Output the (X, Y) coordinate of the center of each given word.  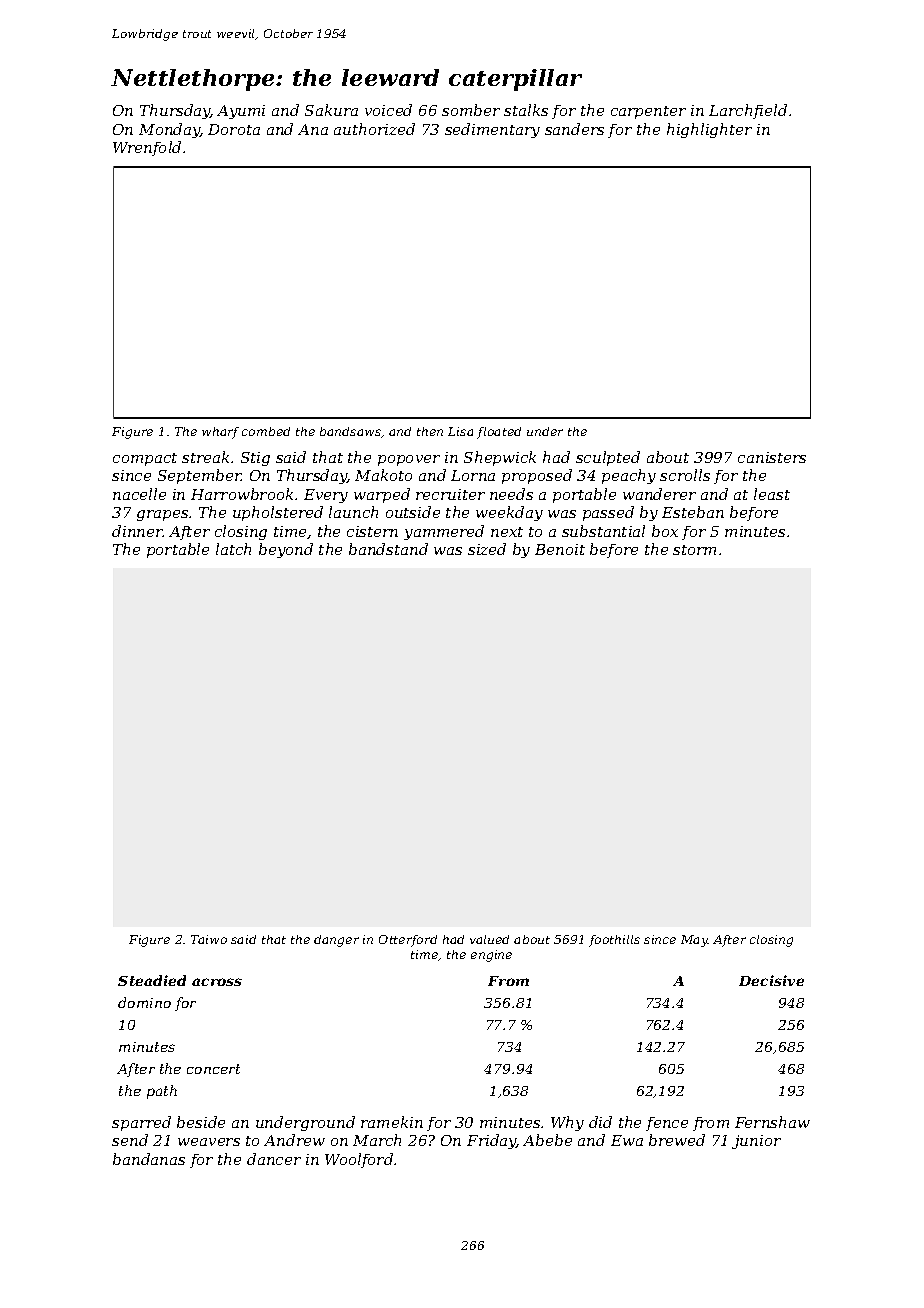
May (694, 941)
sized (487, 549)
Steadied (152, 980)
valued (489, 939)
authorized (374, 129)
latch (233, 549)
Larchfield (748, 111)
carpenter (648, 112)
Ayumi (241, 112)
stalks (526, 110)
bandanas (149, 1159)
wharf (220, 433)
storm (694, 550)
